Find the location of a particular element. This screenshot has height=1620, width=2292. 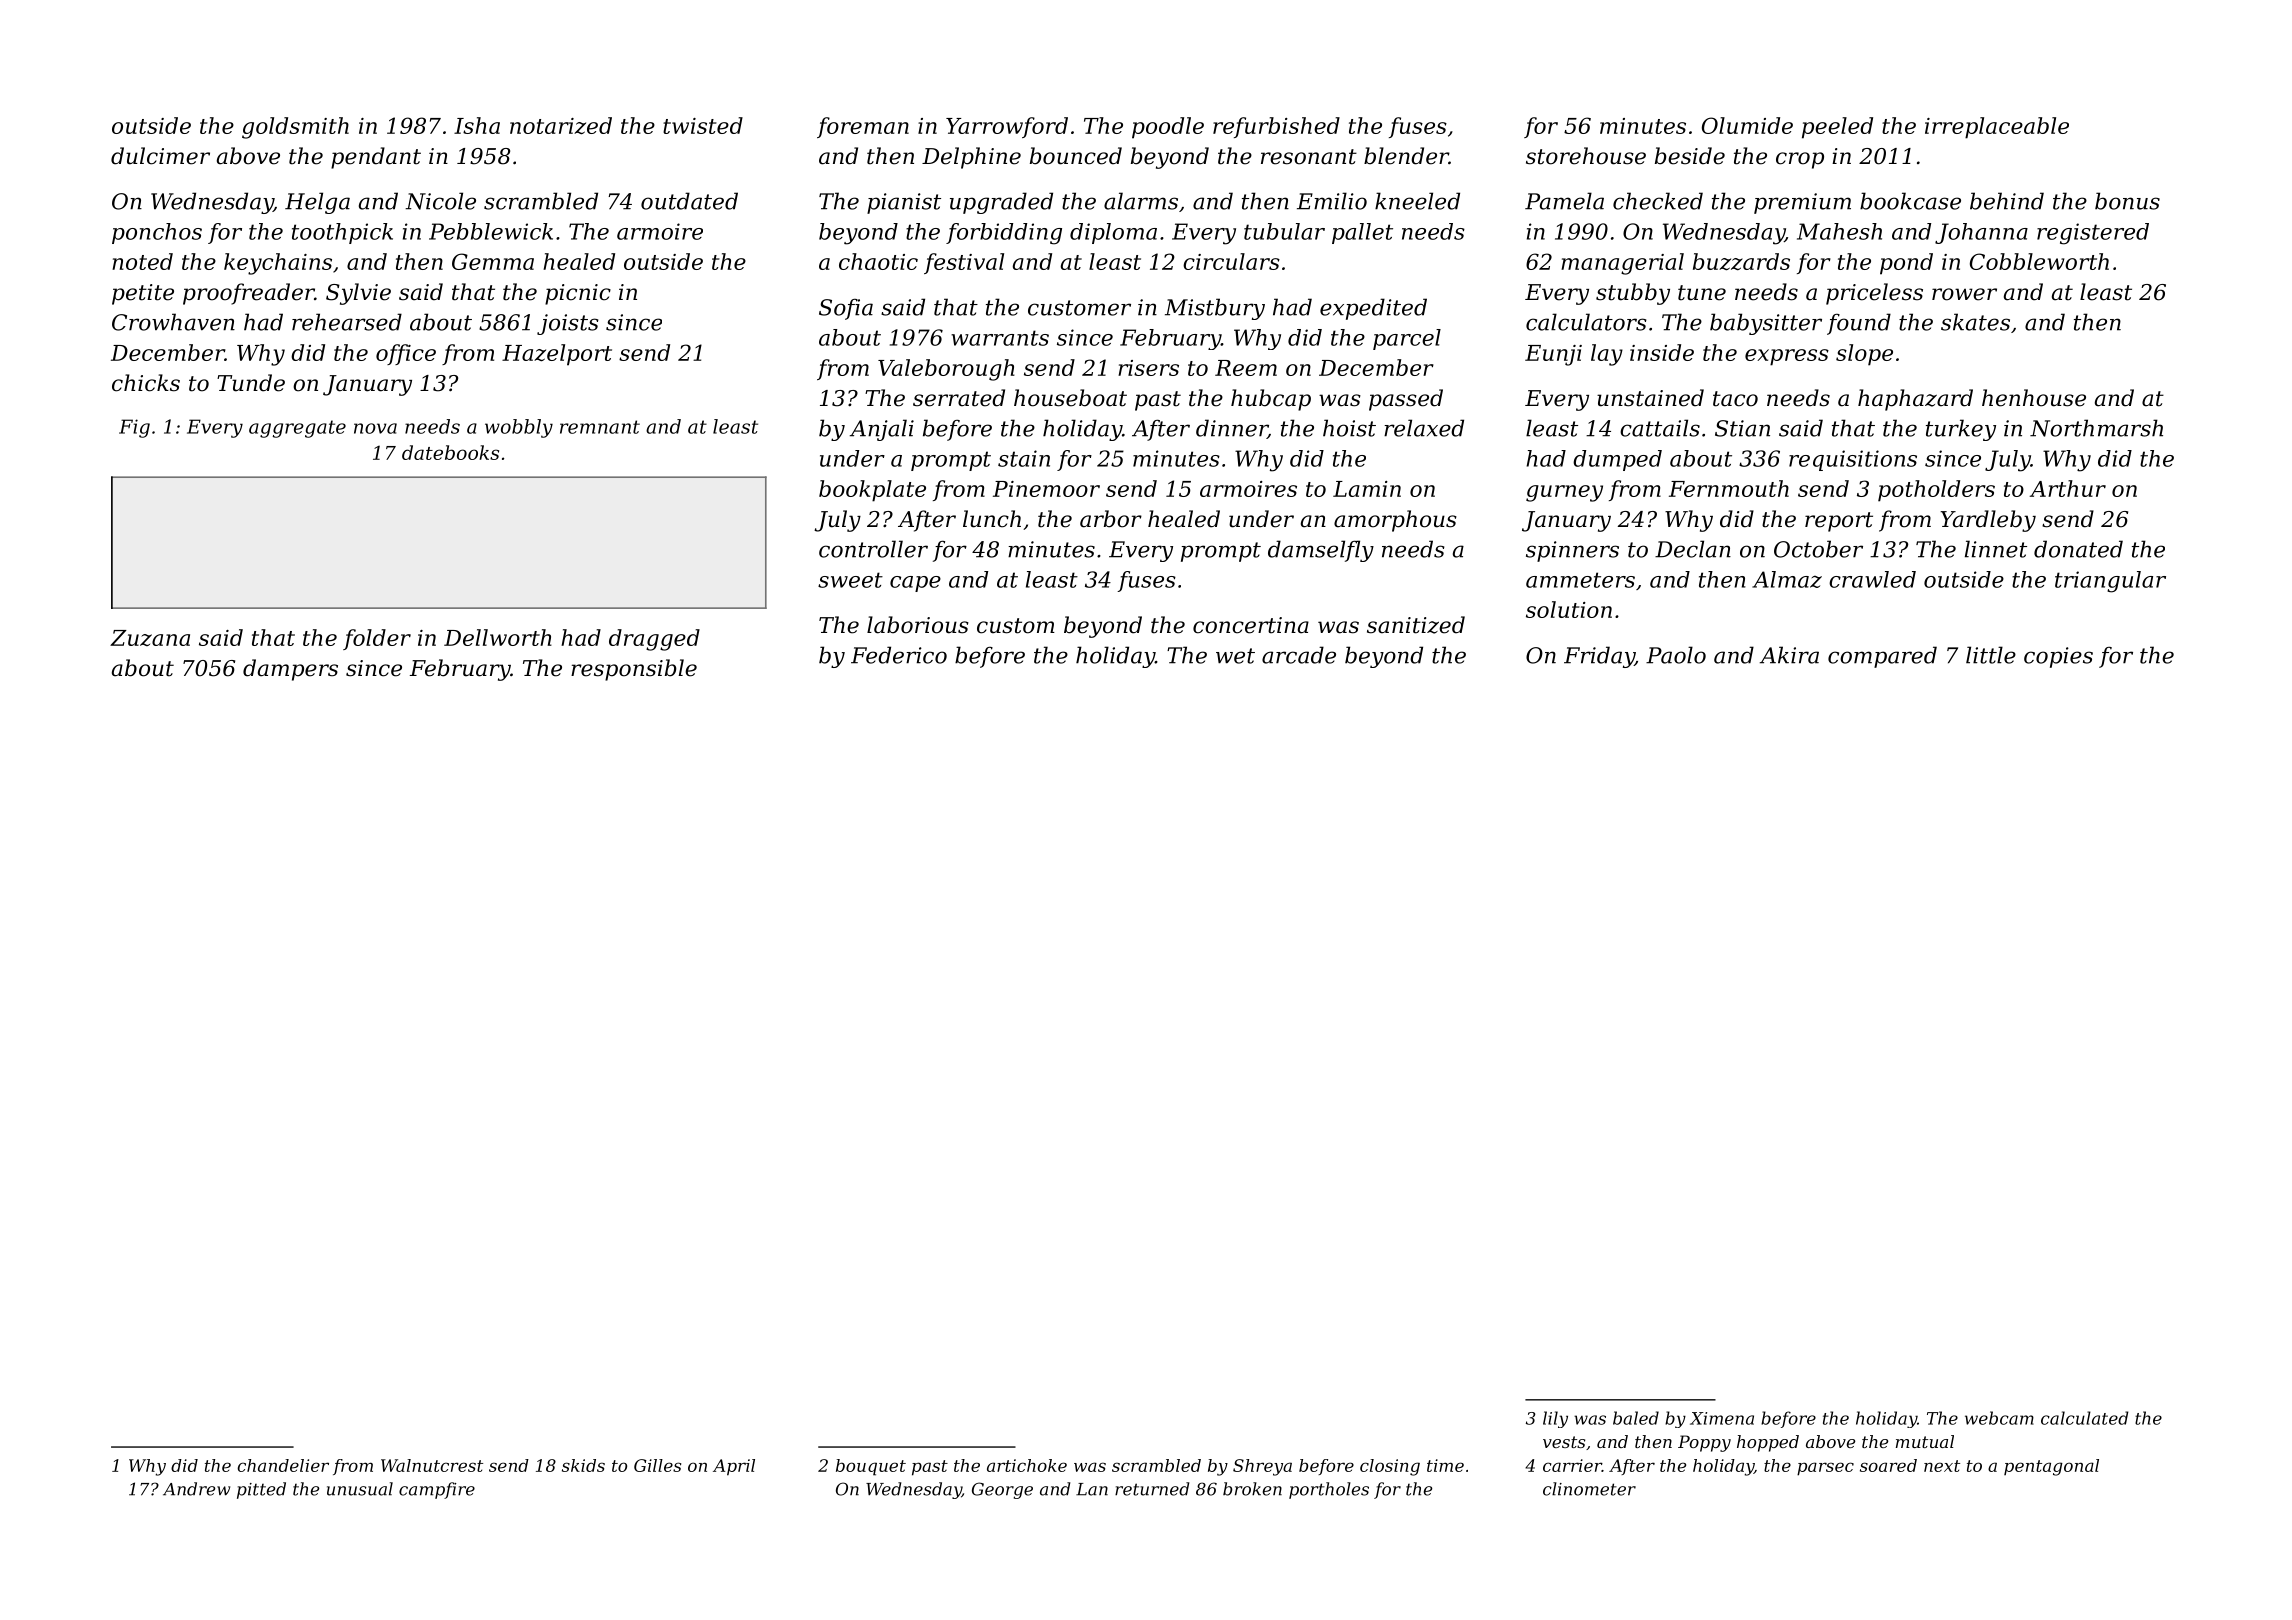

baled is located at coordinates (1636, 1418).
